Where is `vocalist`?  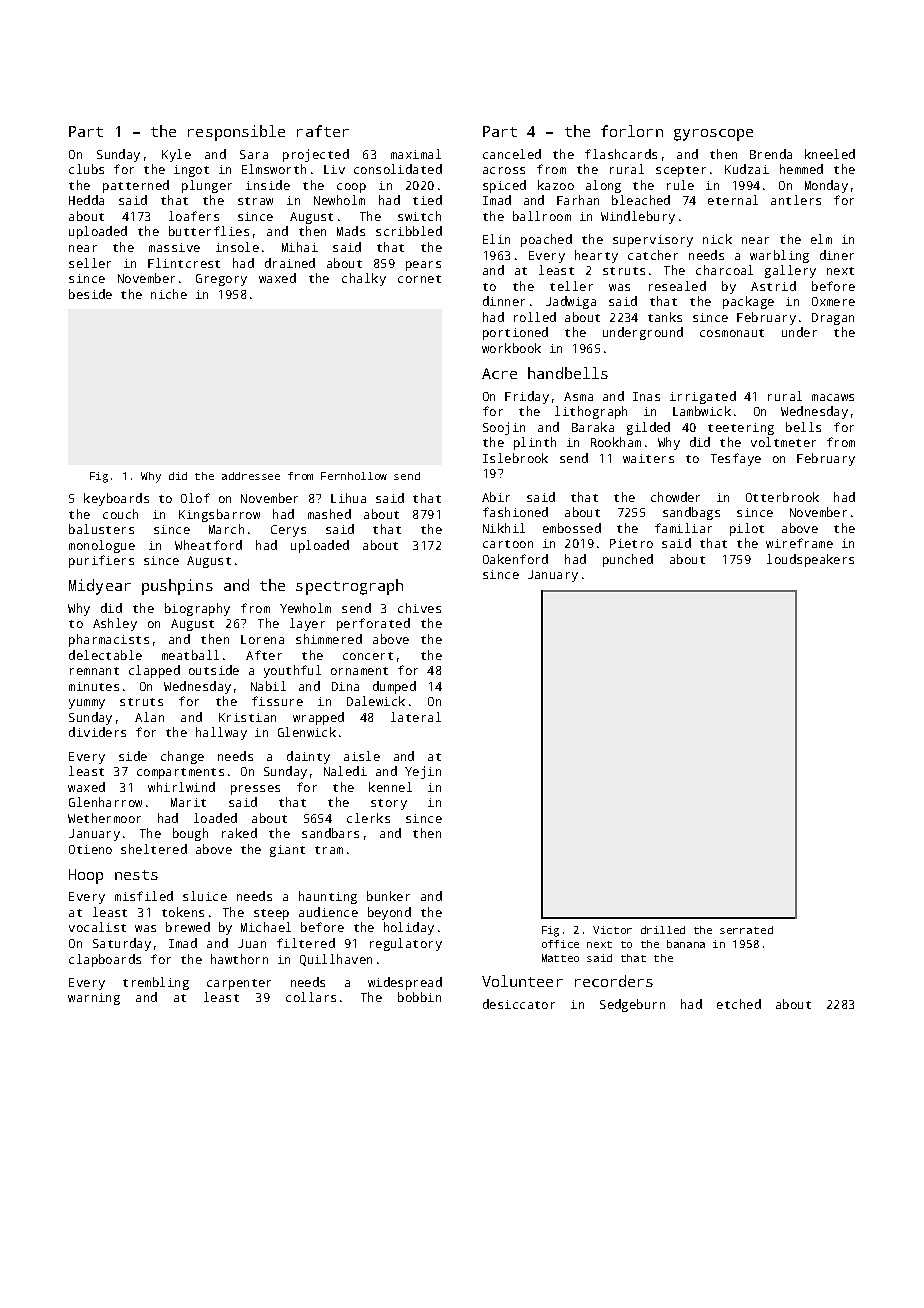
vocalist is located at coordinates (97, 927).
